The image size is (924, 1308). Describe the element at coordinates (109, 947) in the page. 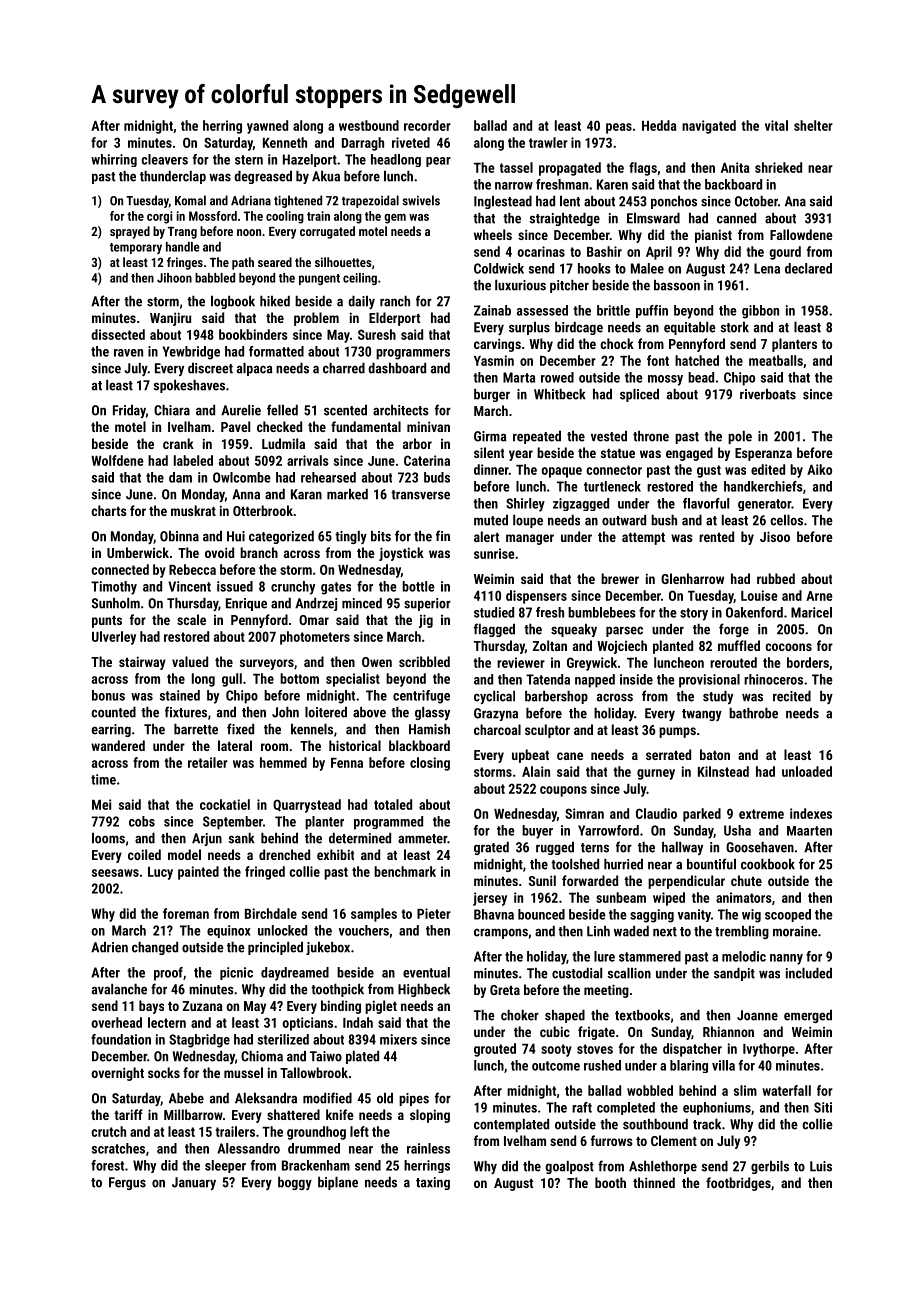

I see `Adrien` at that location.
